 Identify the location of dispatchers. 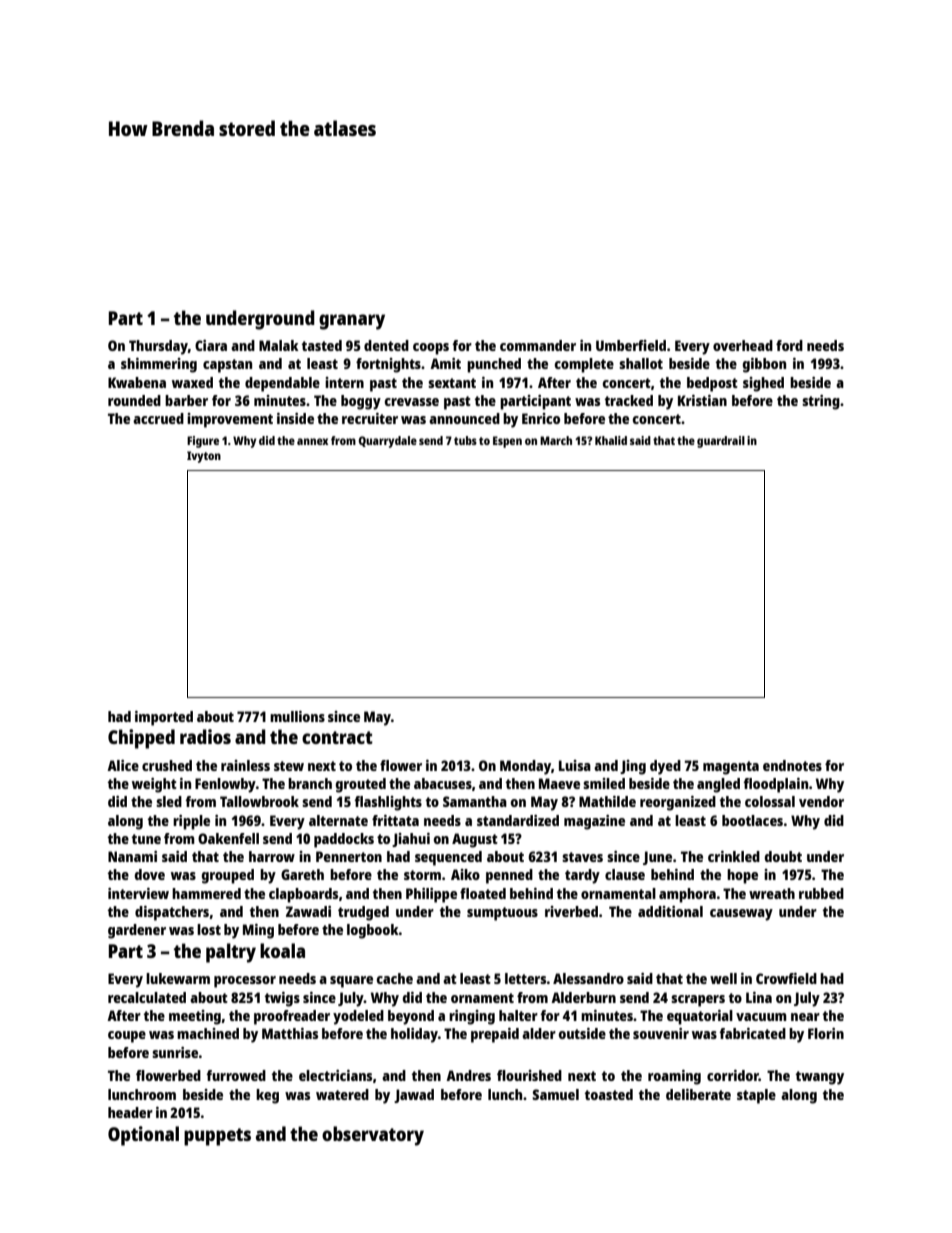
(172, 913).
